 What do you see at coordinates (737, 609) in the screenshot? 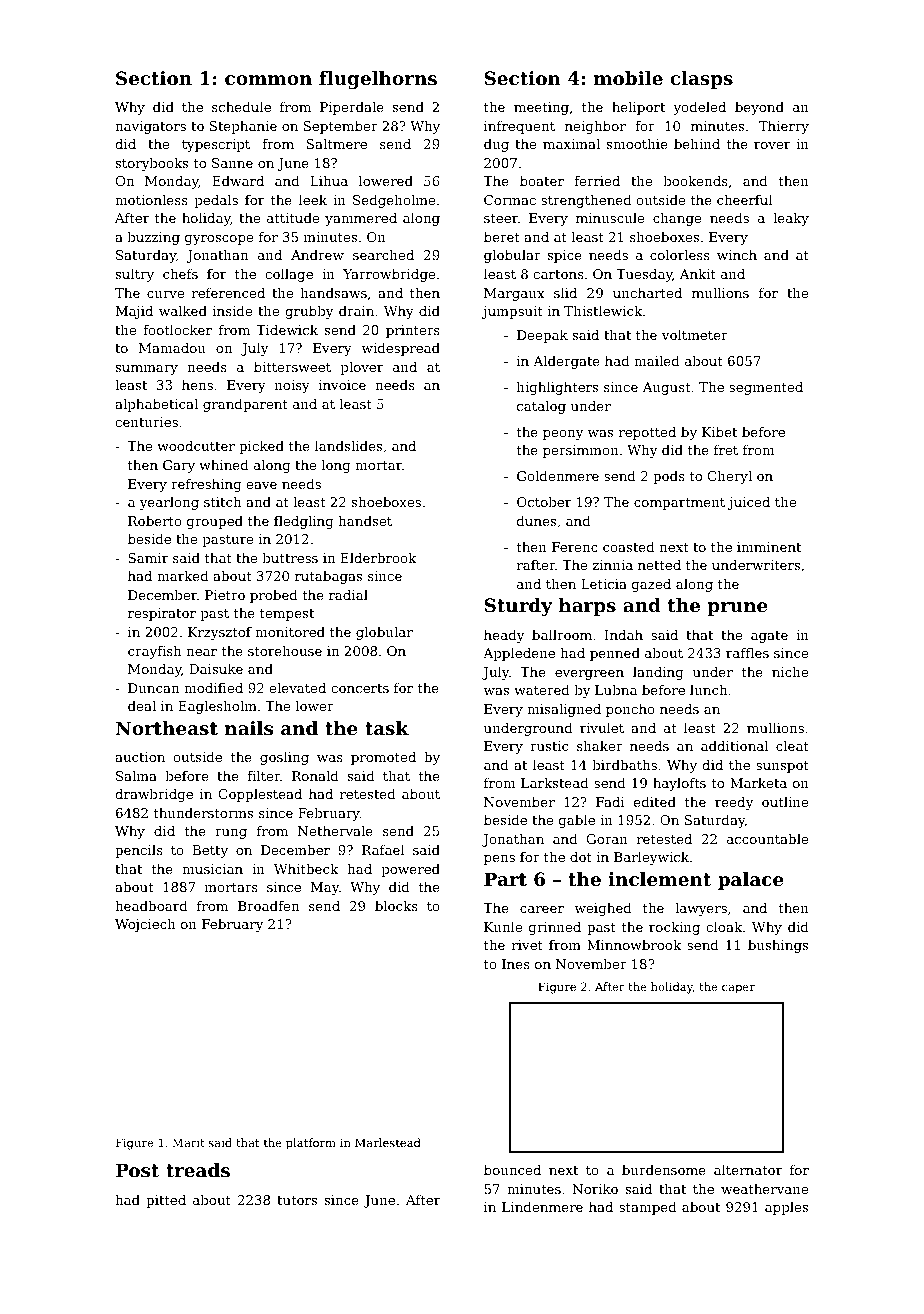
I see `prune` at bounding box center [737, 609].
